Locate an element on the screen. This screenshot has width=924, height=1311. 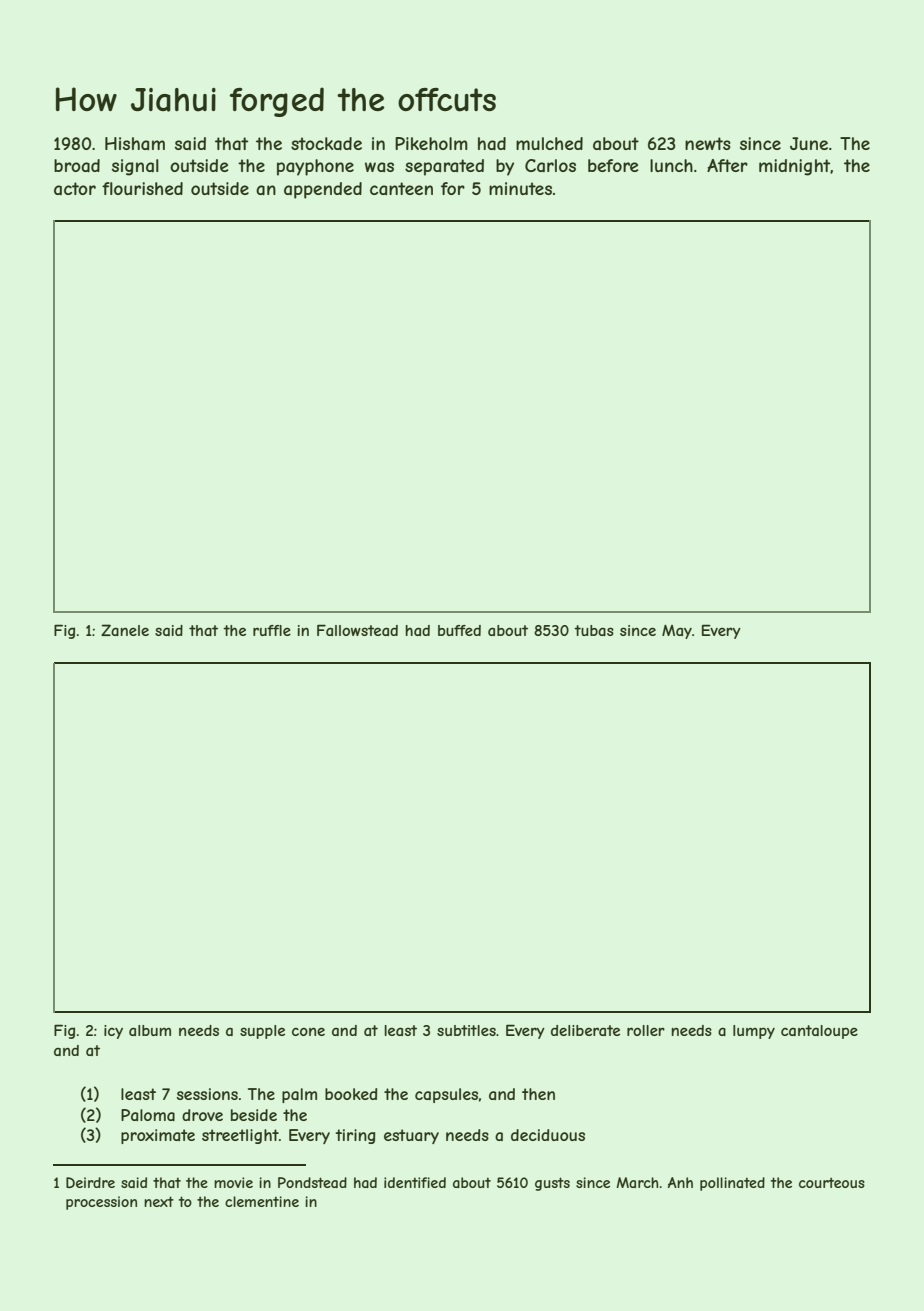
album is located at coordinates (150, 1030).
